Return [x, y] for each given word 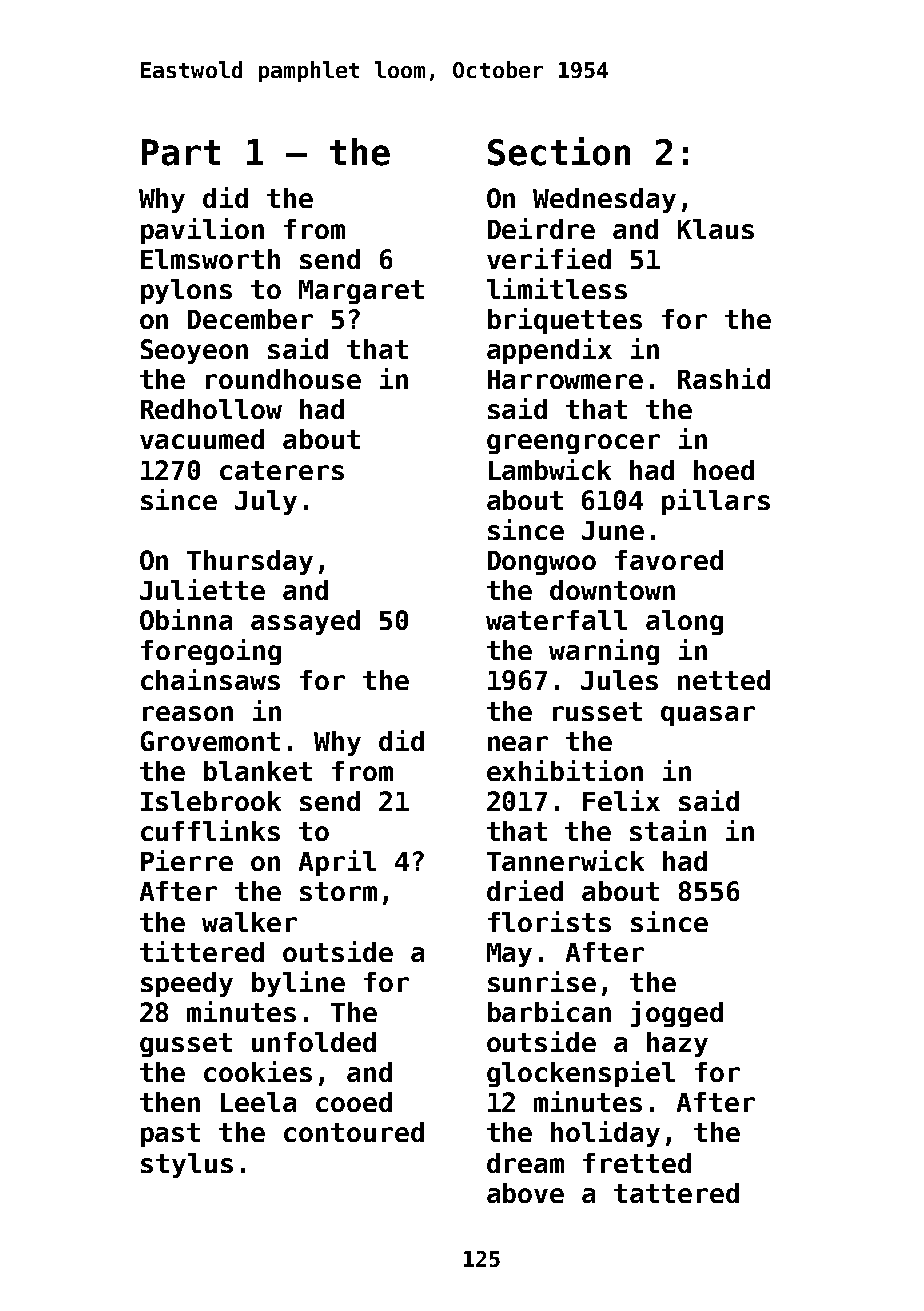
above [525, 1193]
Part [181, 152]
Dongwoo [542, 563]
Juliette [202, 589]
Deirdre [541, 228]
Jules [619, 680]
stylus [187, 1165]
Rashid [724, 378]
